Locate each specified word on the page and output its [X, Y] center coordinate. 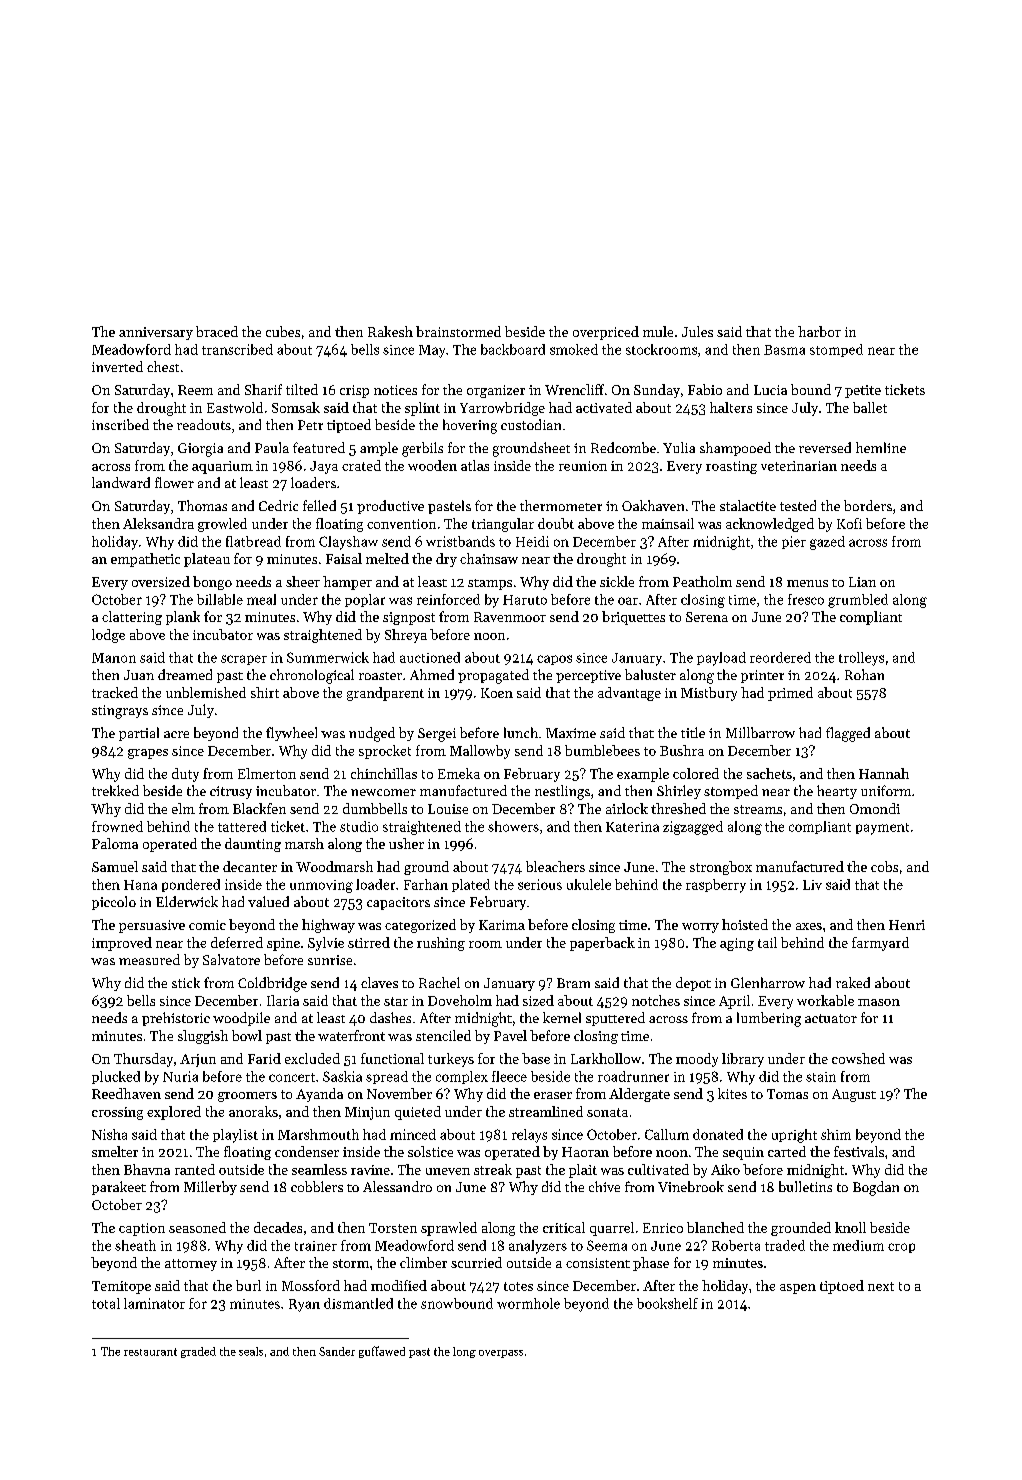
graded [198, 1352]
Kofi [849, 523]
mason [879, 1002]
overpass [501, 1354]
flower [174, 482]
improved [122, 944]
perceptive [588, 676]
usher [406, 843]
